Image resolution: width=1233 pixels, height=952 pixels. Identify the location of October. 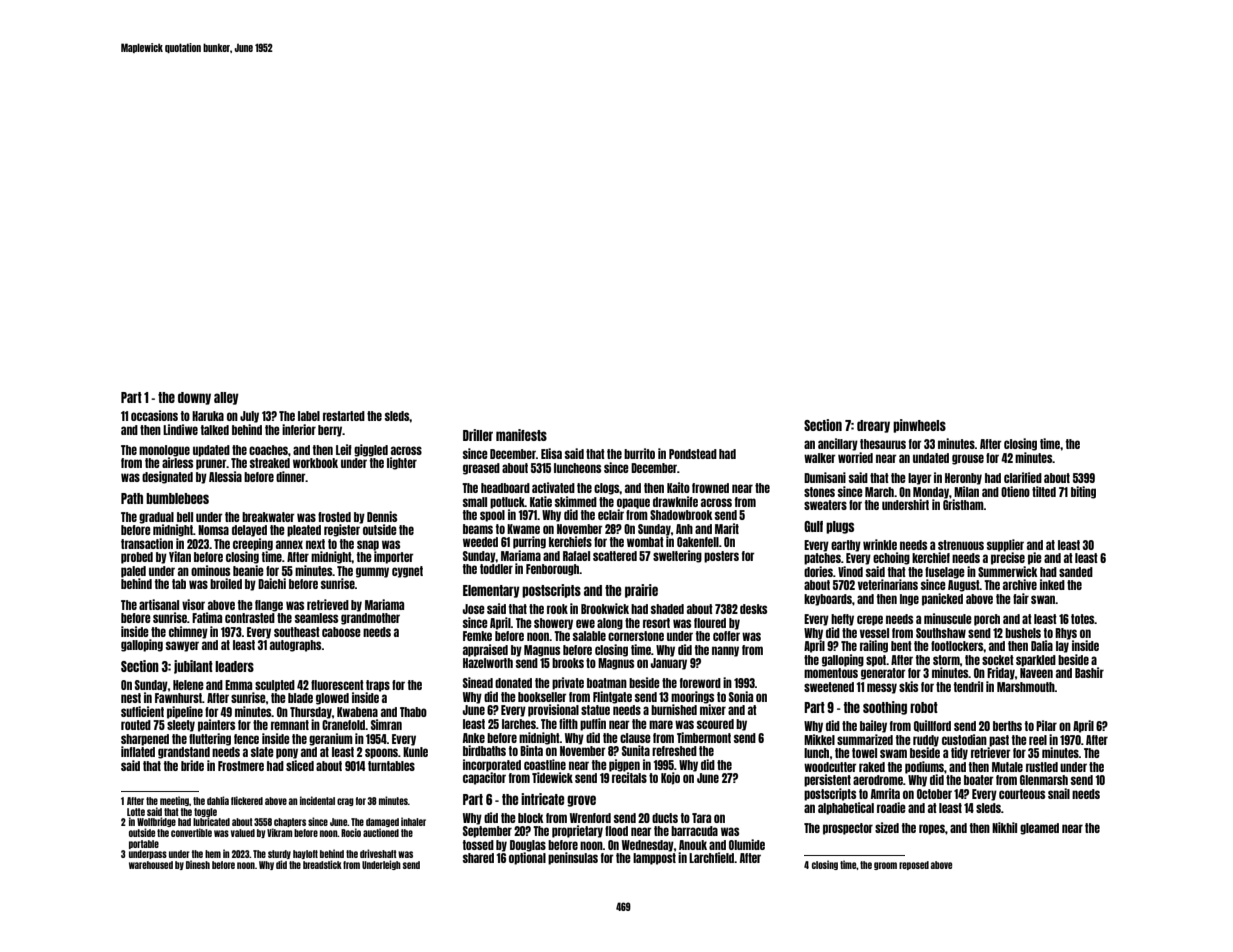
(934, 794).
